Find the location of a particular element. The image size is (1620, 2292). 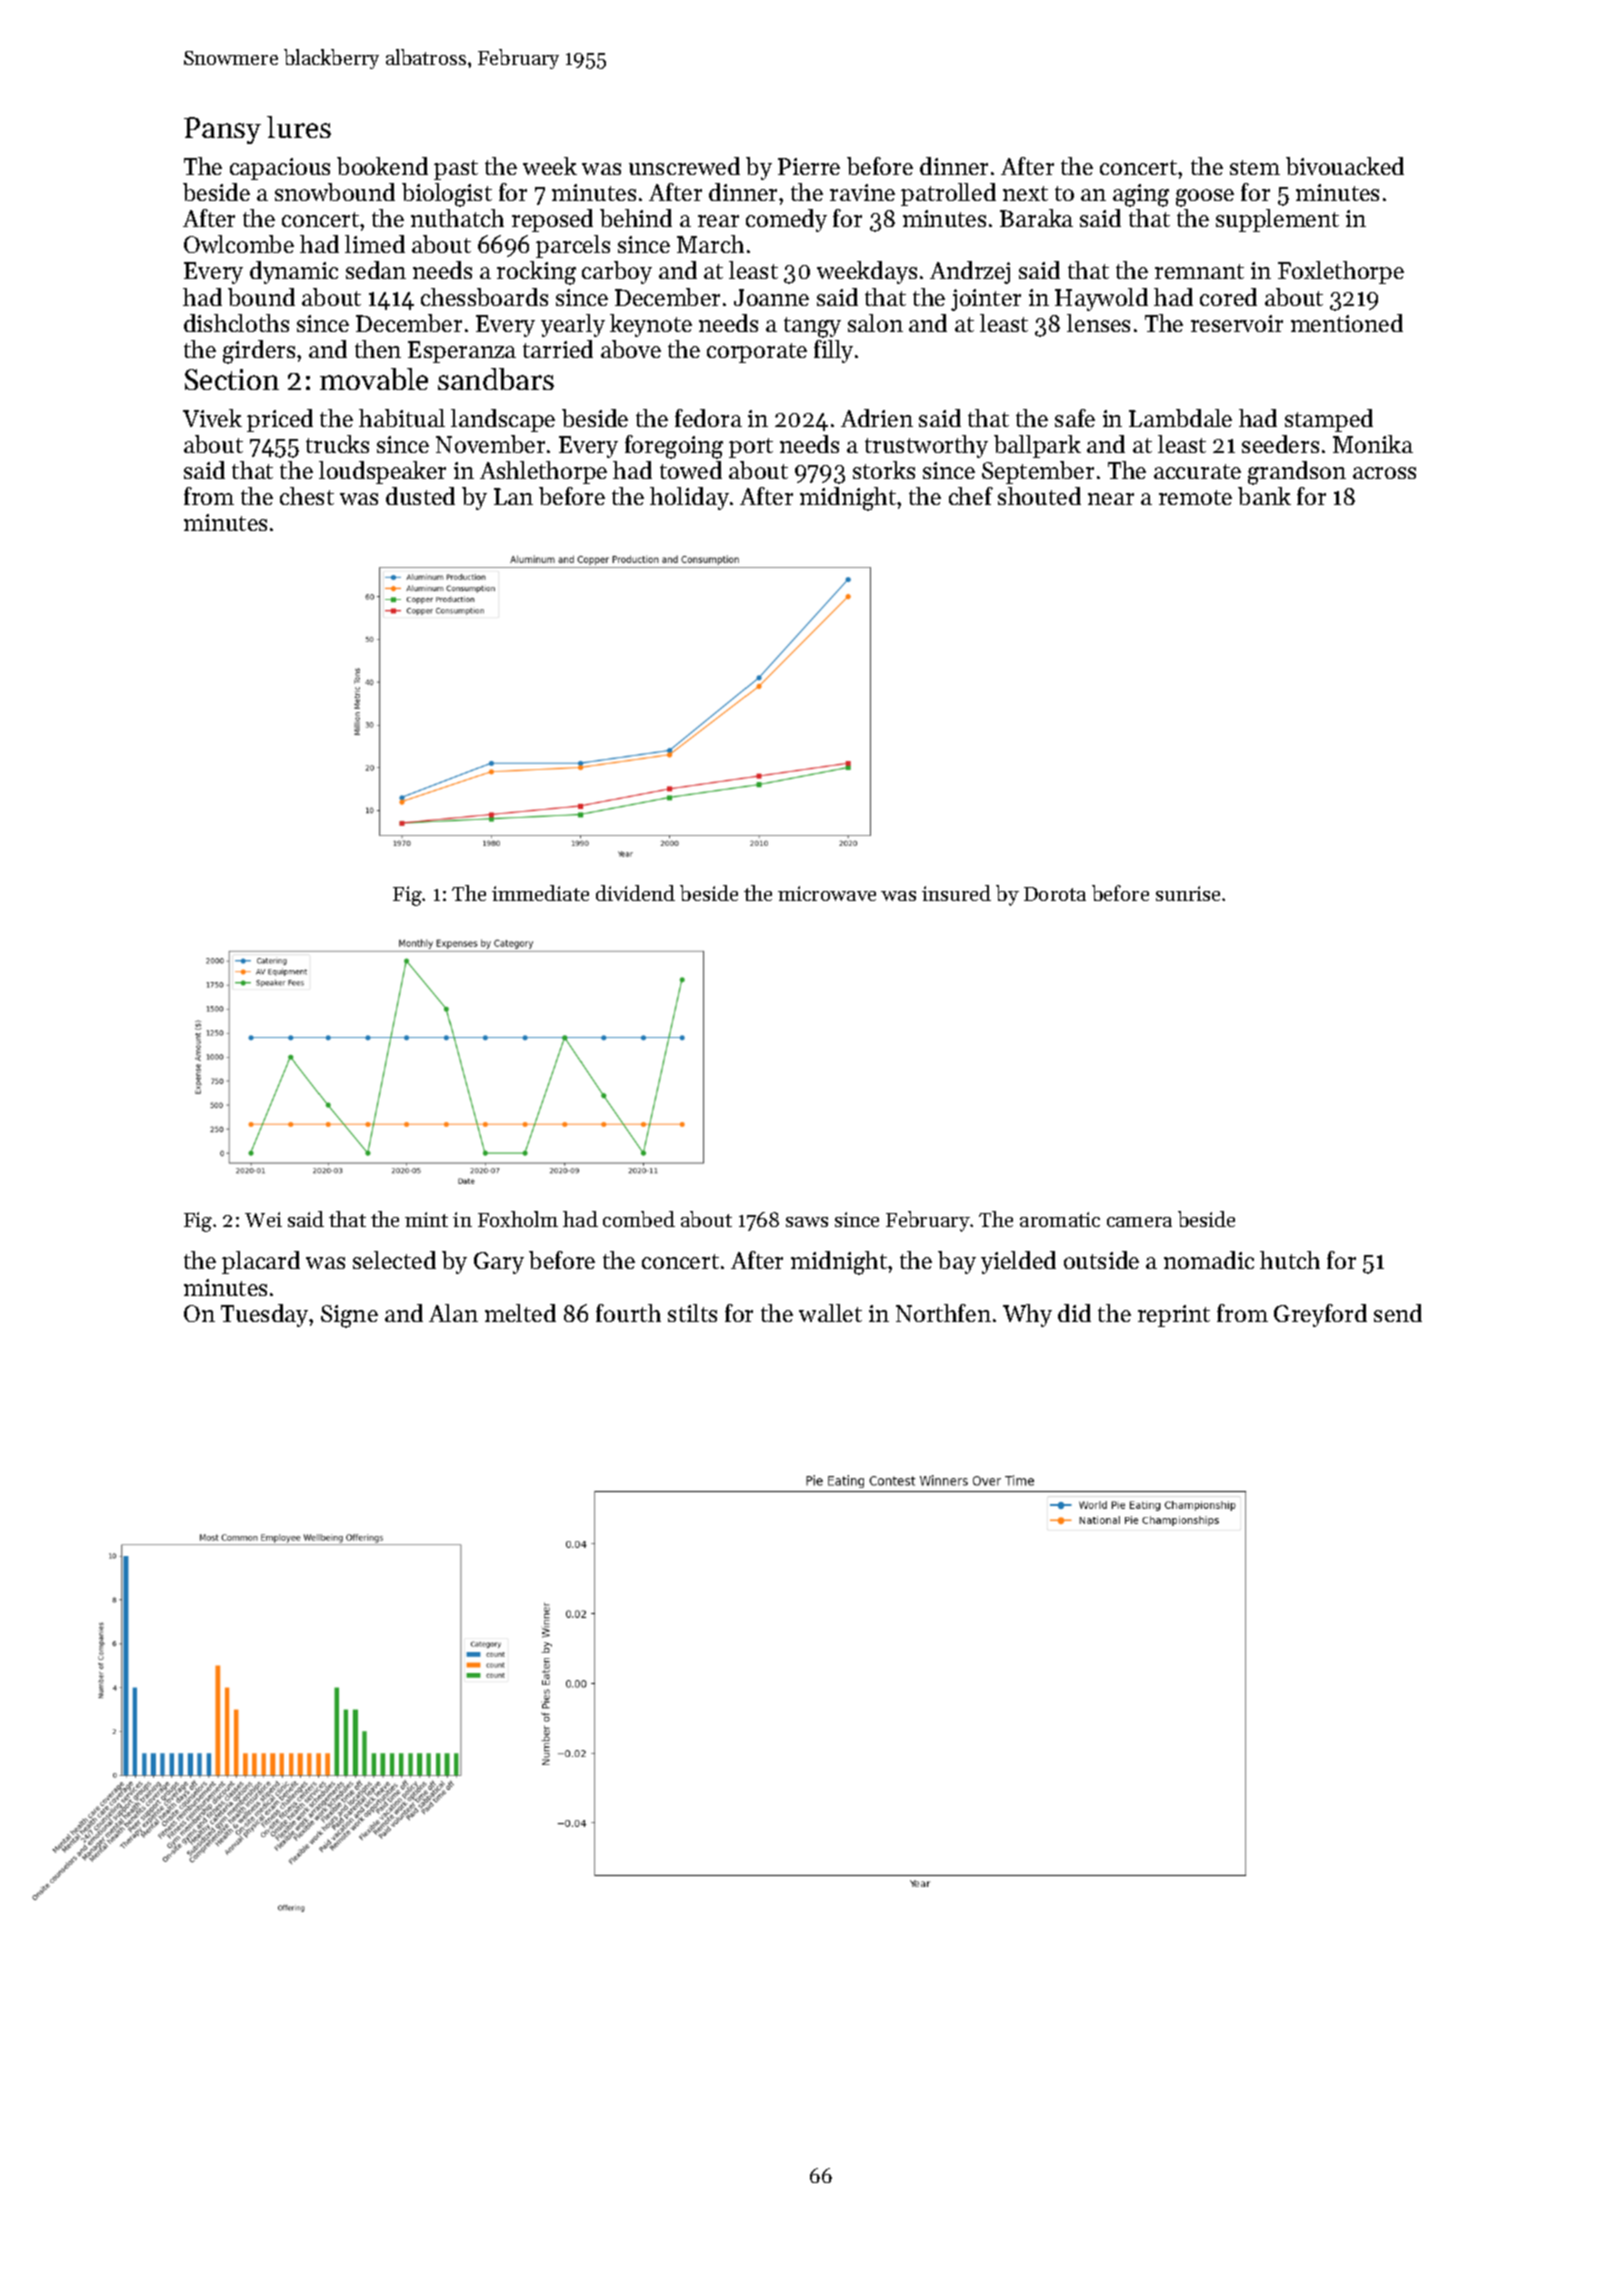

bivouacked is located at coordinates (1345, 166).
